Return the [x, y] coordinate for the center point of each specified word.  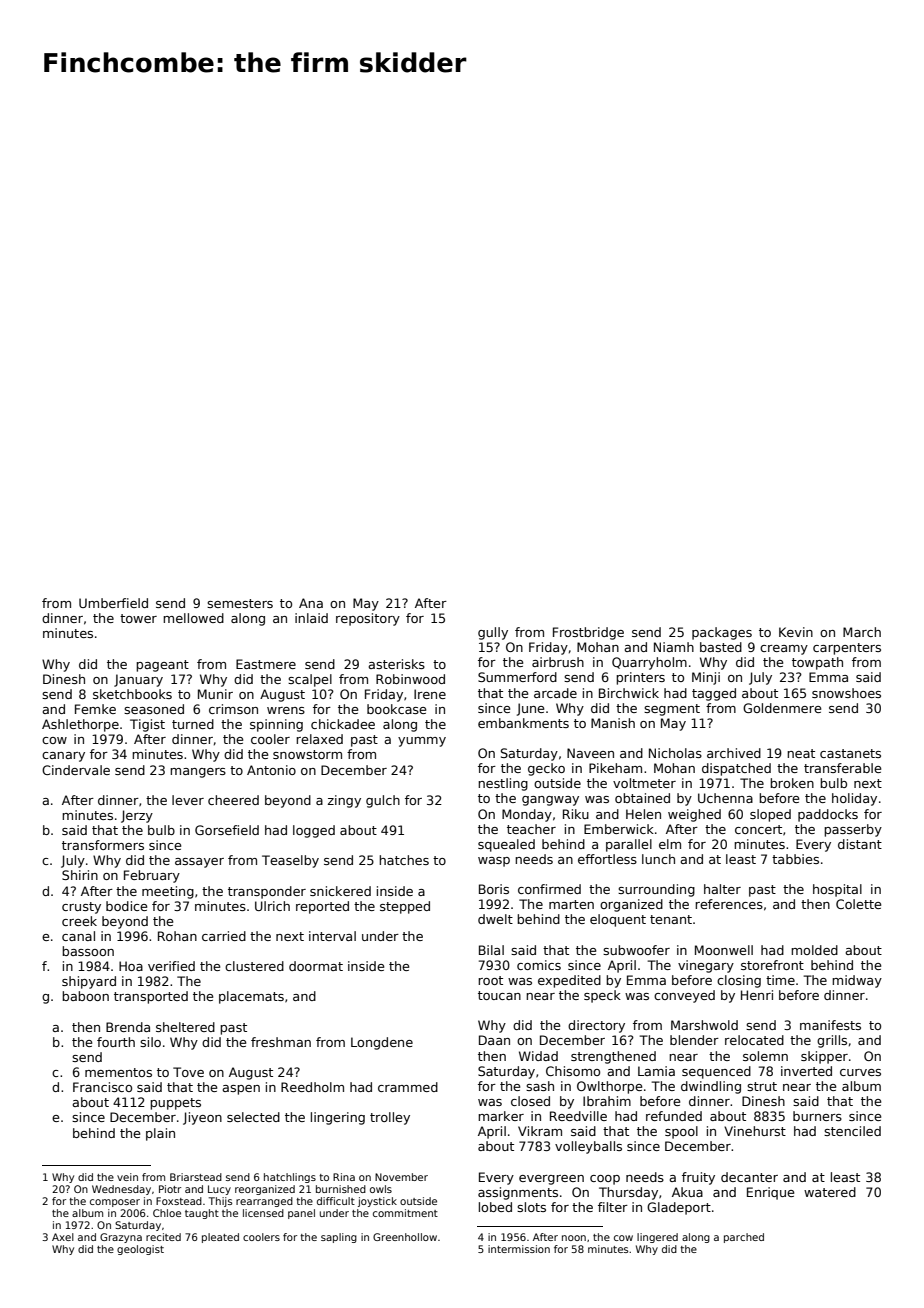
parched [744, 1238]
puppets [175, 1104]
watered [830, 1192]
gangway [550, 801]
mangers [198, 773]
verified [171, 966]
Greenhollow [405, 1237]
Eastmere [266, 664]
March [862, 632]
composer [115, 1203]
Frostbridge [588, 633]
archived [734, 753]
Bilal [491, 950]
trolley [390, 1118]
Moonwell [724, 950]
